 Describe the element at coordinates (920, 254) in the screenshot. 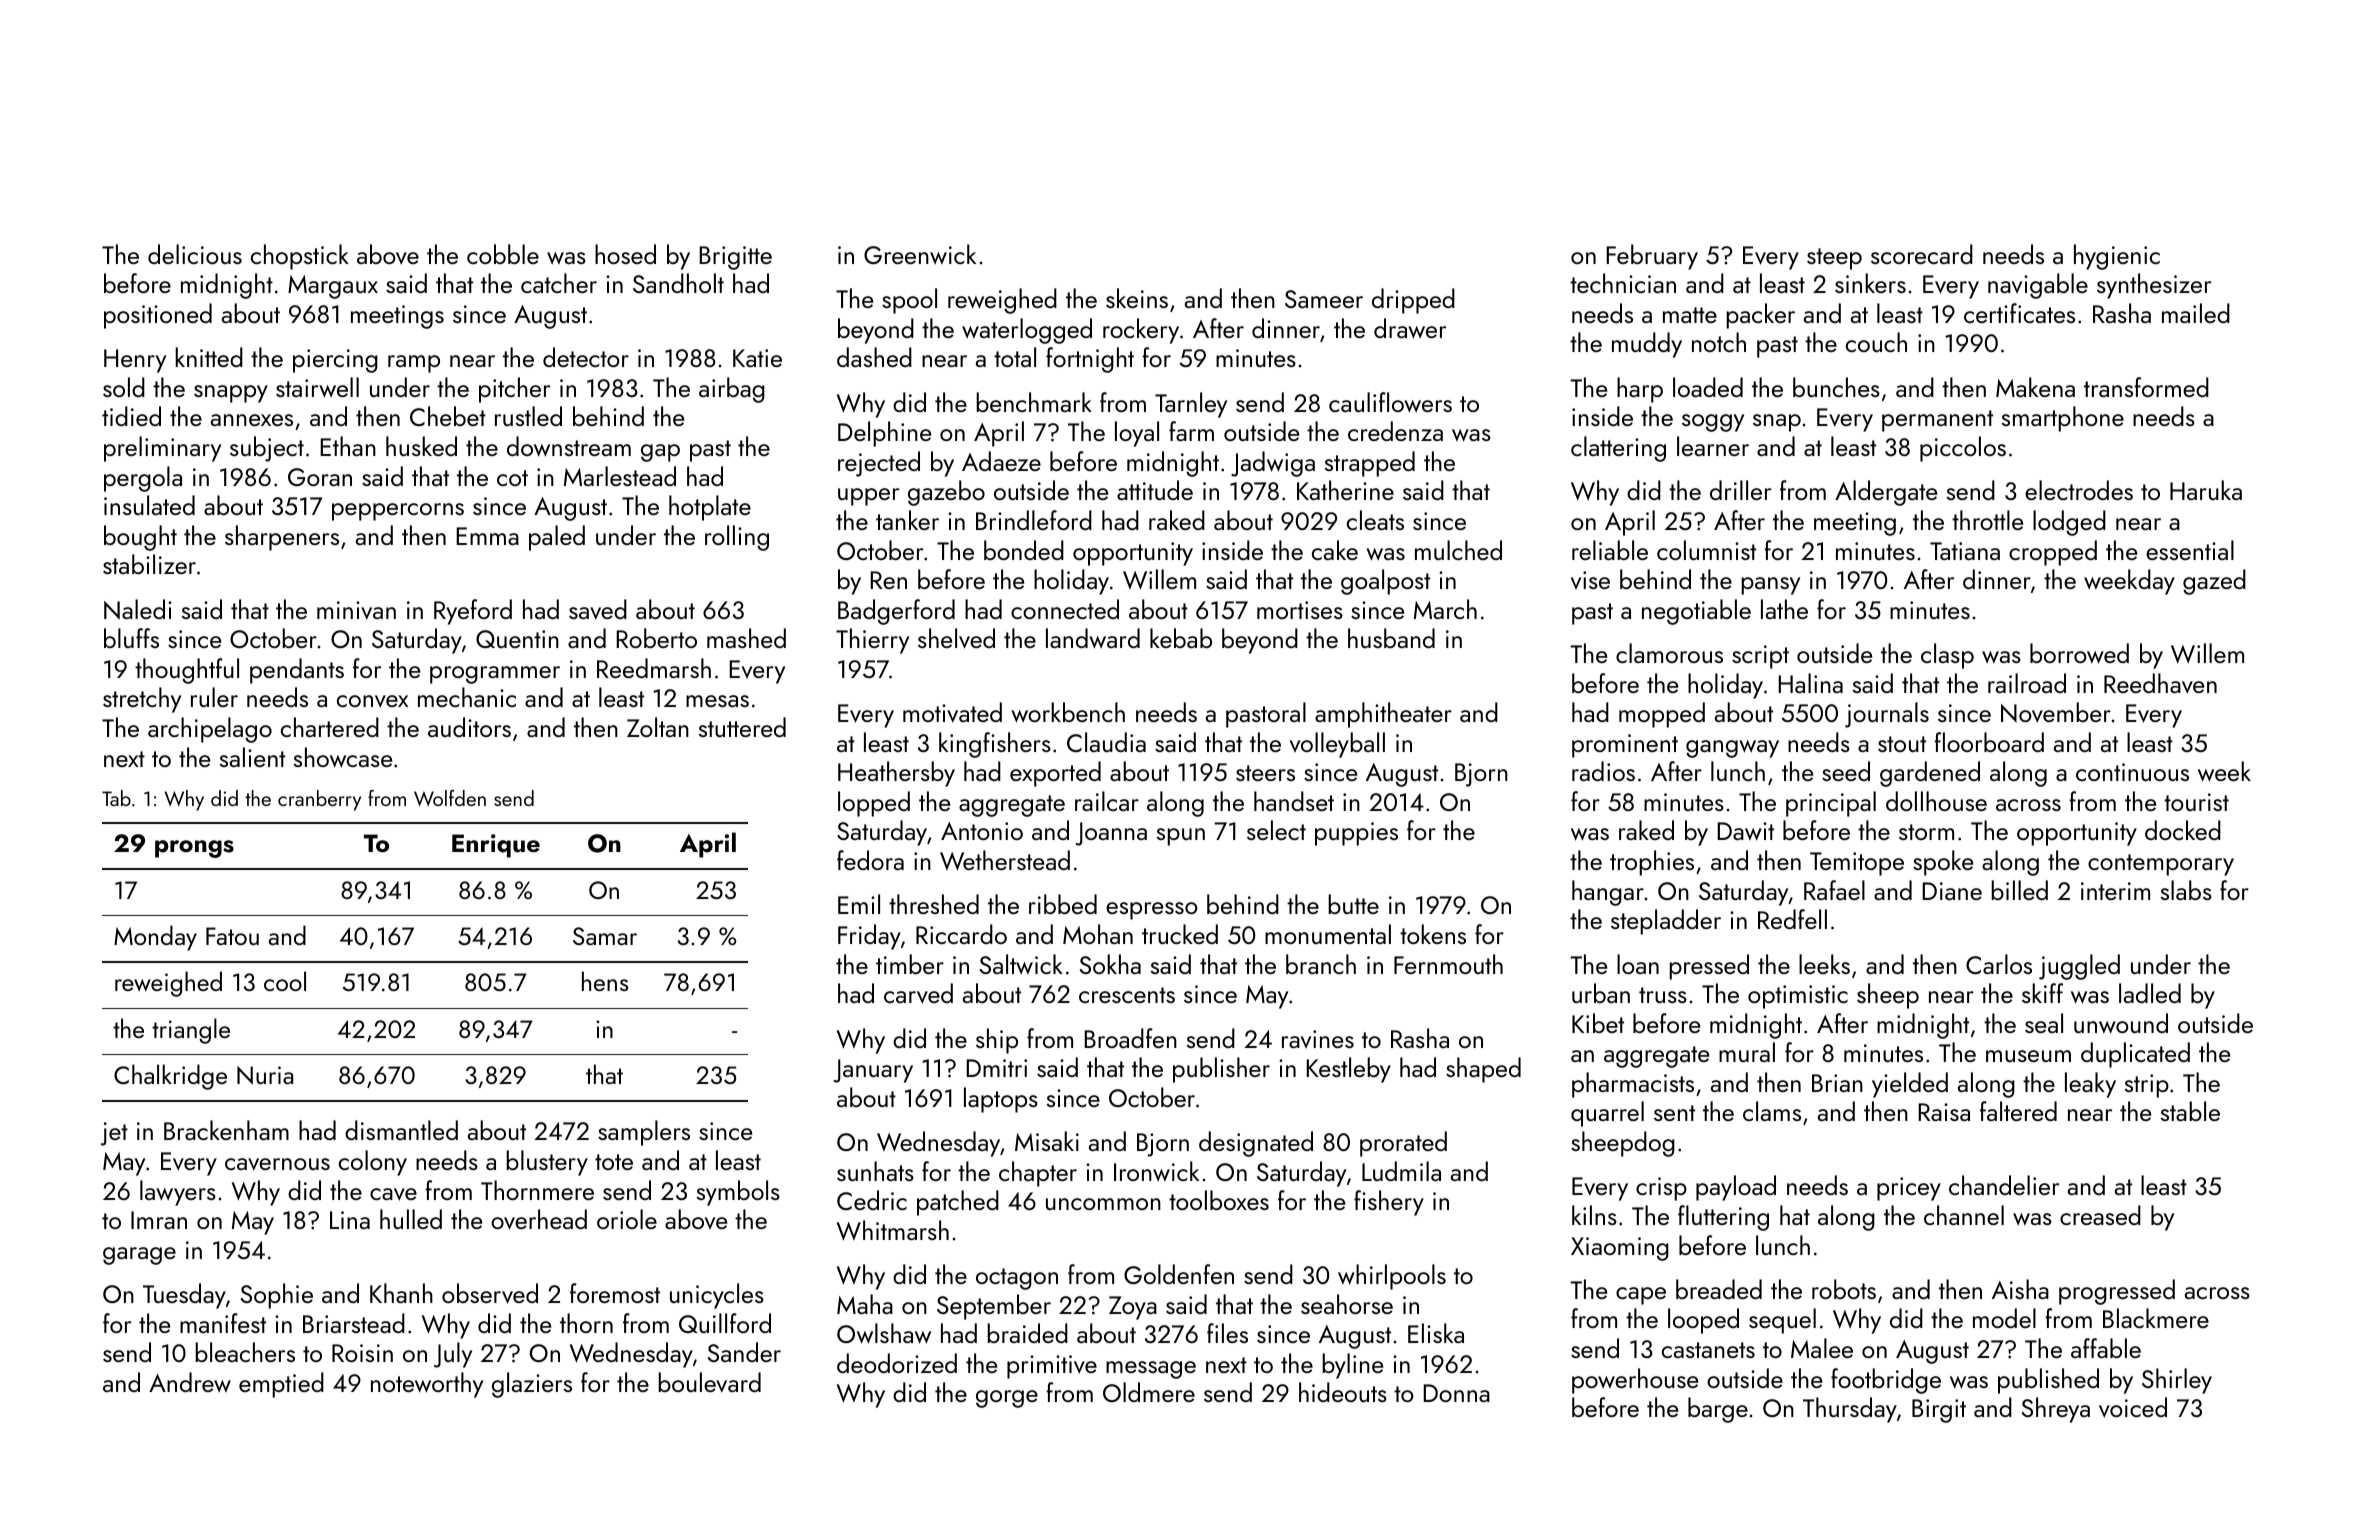

I see `Greenwick` at that location.
